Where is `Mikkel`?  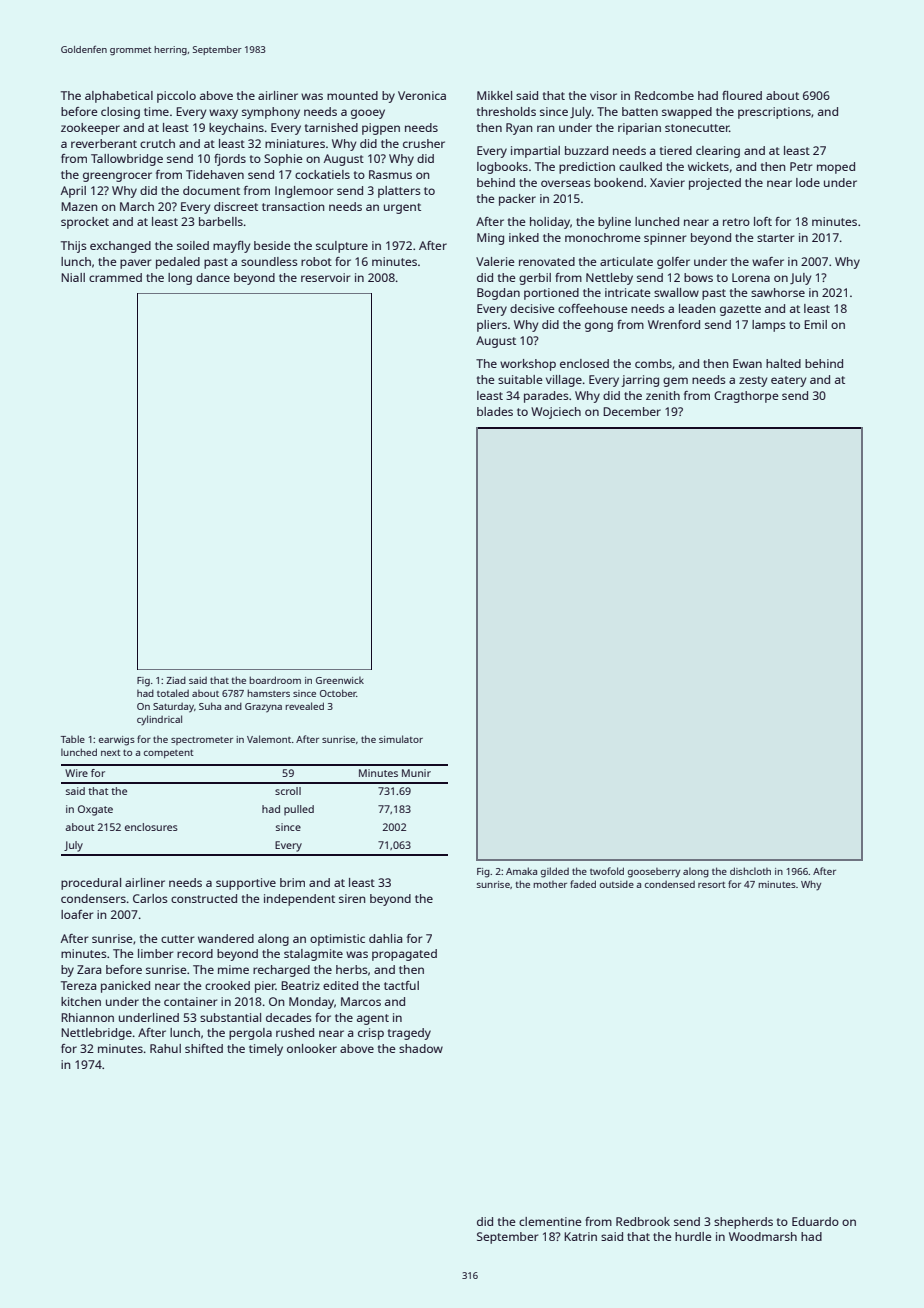
Mikkel is located at coordinates (494, 95).
